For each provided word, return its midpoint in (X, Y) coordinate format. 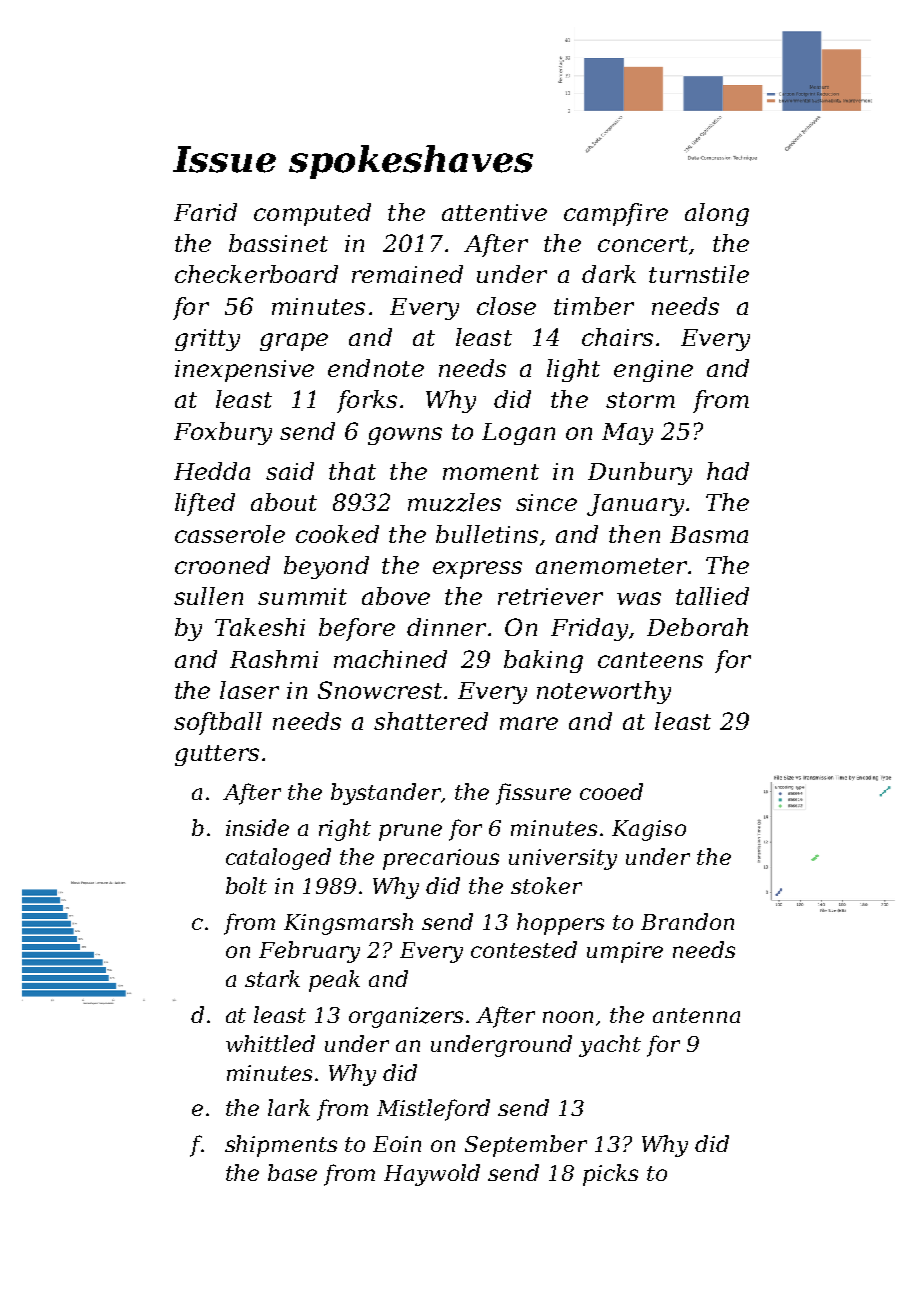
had (728, 471)
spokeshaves (411, 162)
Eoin (397, 1144)
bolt (246, 885)
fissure (533, 794)
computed (312, 214)
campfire (616, 214)
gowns (405, 436)
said (290, 471)
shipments (281, 1146)
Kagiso (649, 830)
